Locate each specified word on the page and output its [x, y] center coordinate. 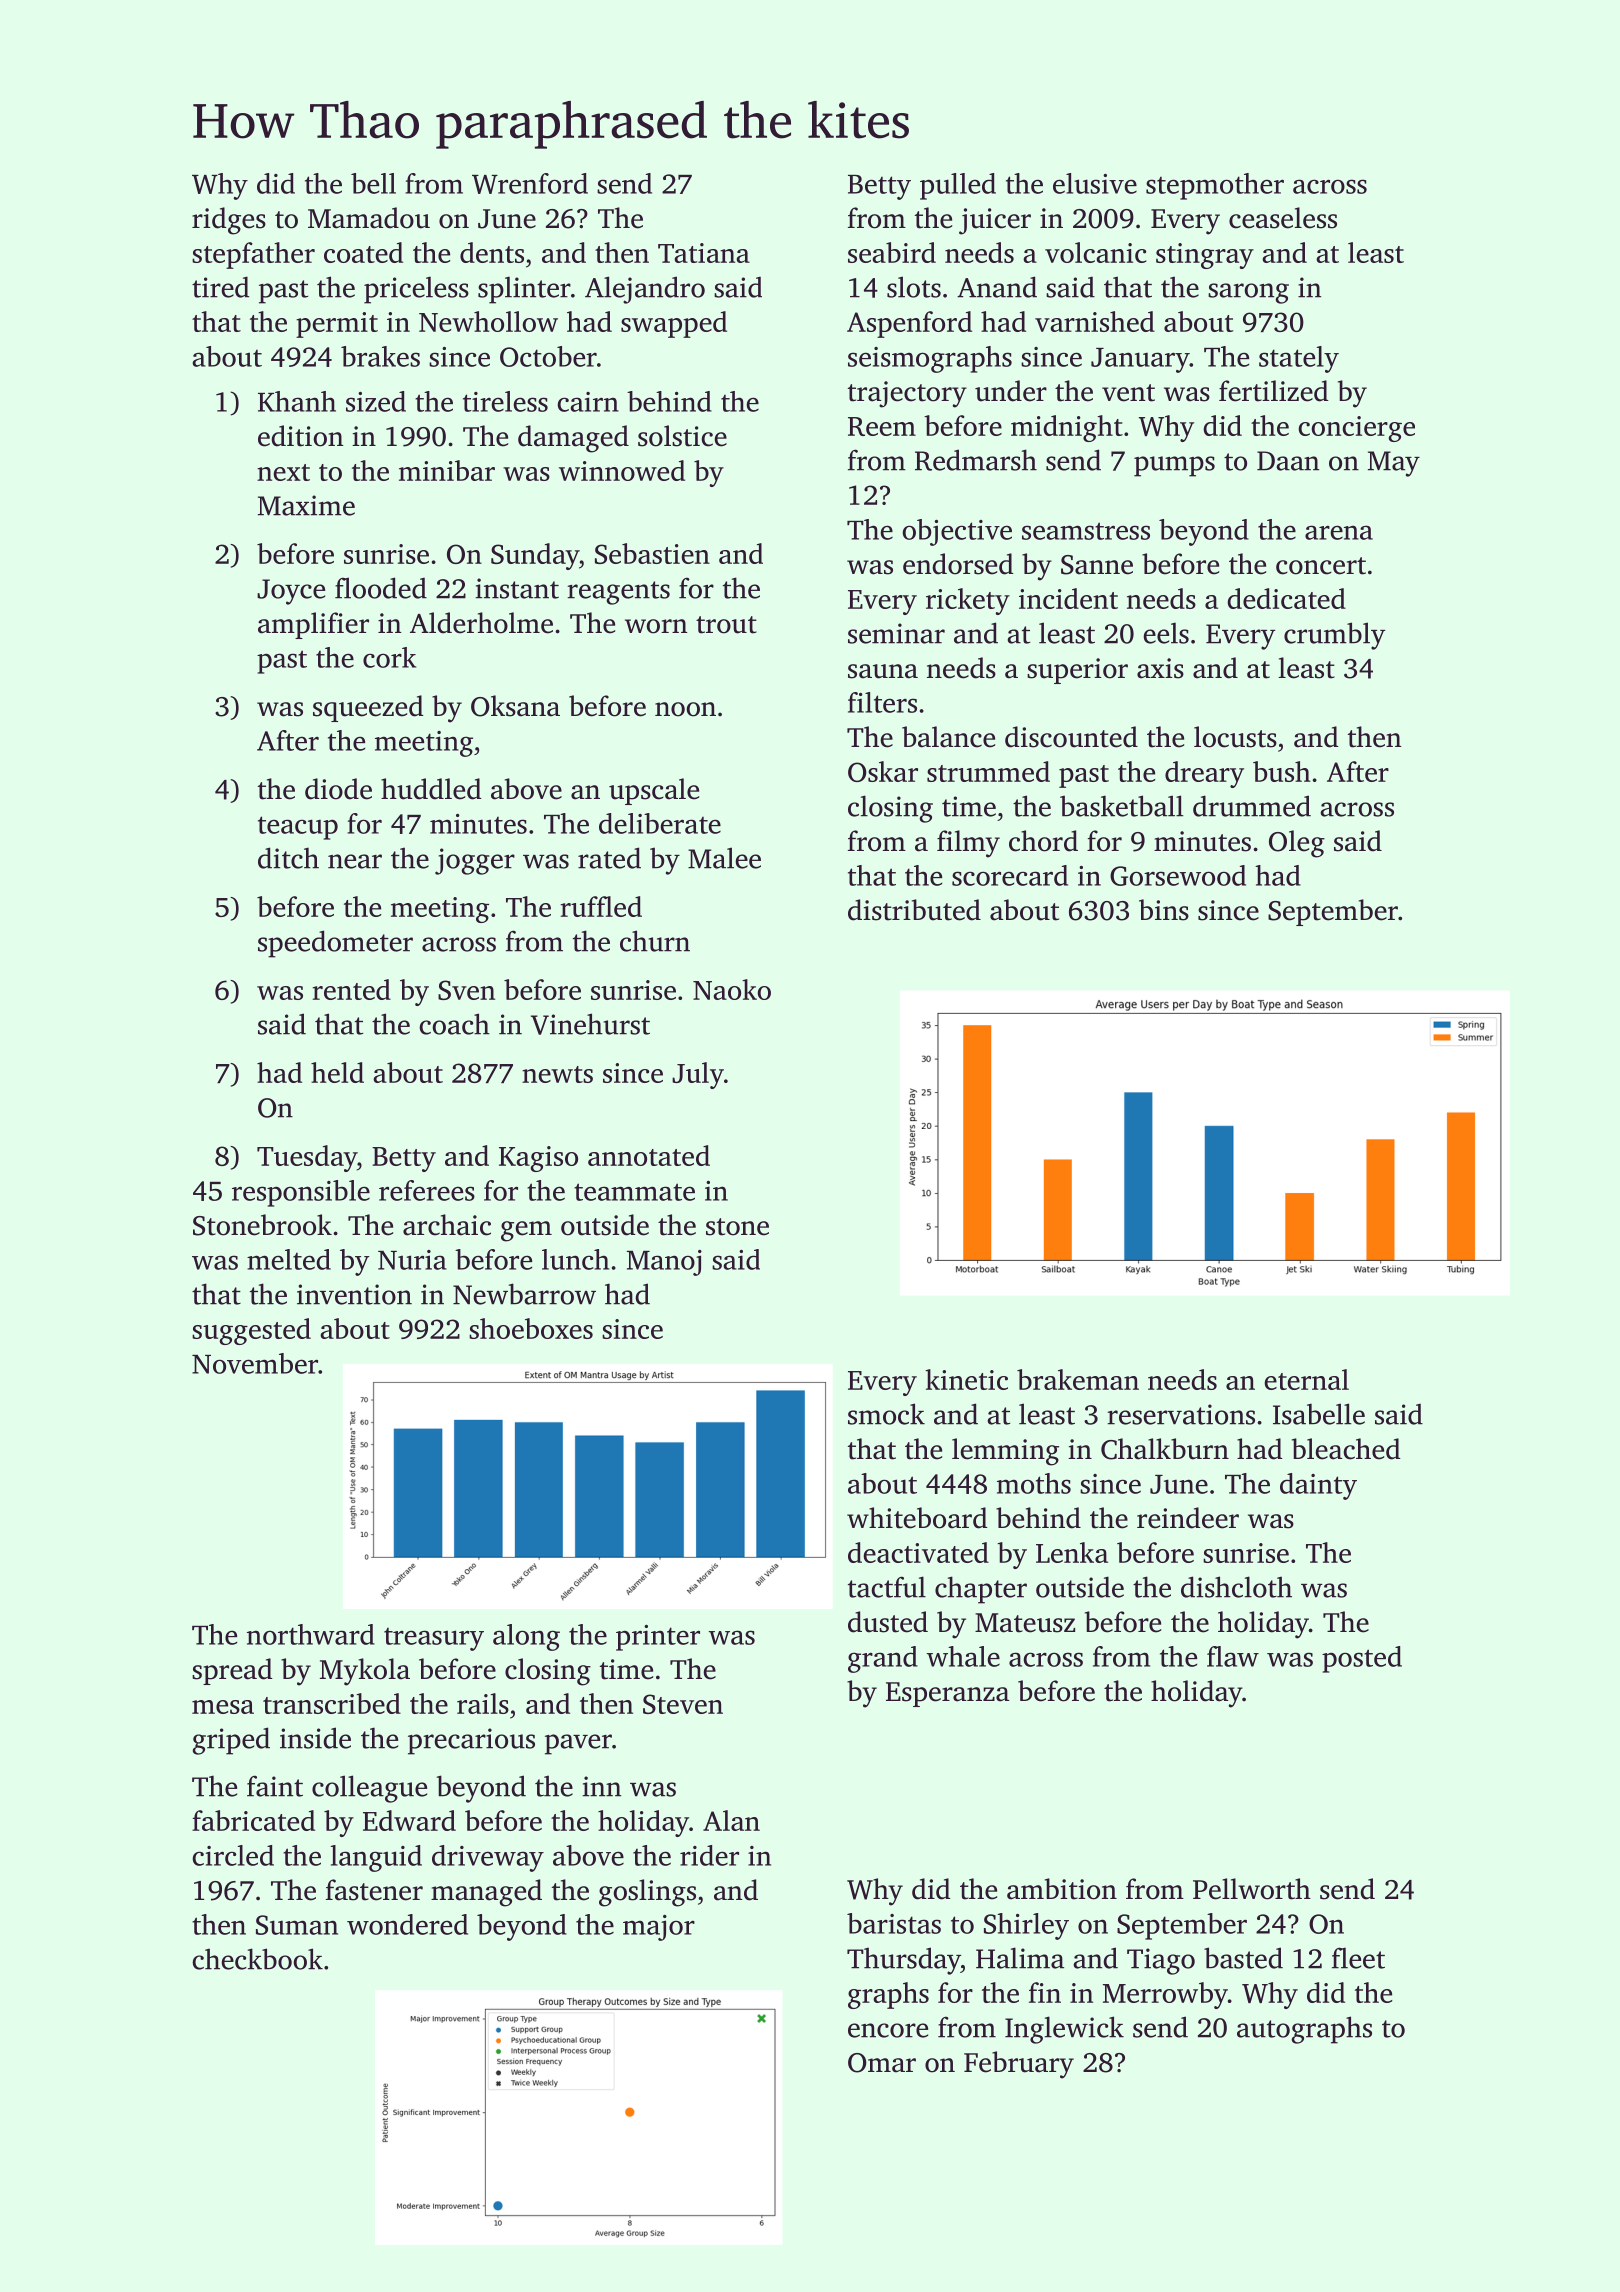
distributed [914, 910]
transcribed [332, 1703]
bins [1164, 910]
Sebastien [652, 553]
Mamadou [369, 218]
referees [427, 1190]
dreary [1204, 774]
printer [658, 1638]
